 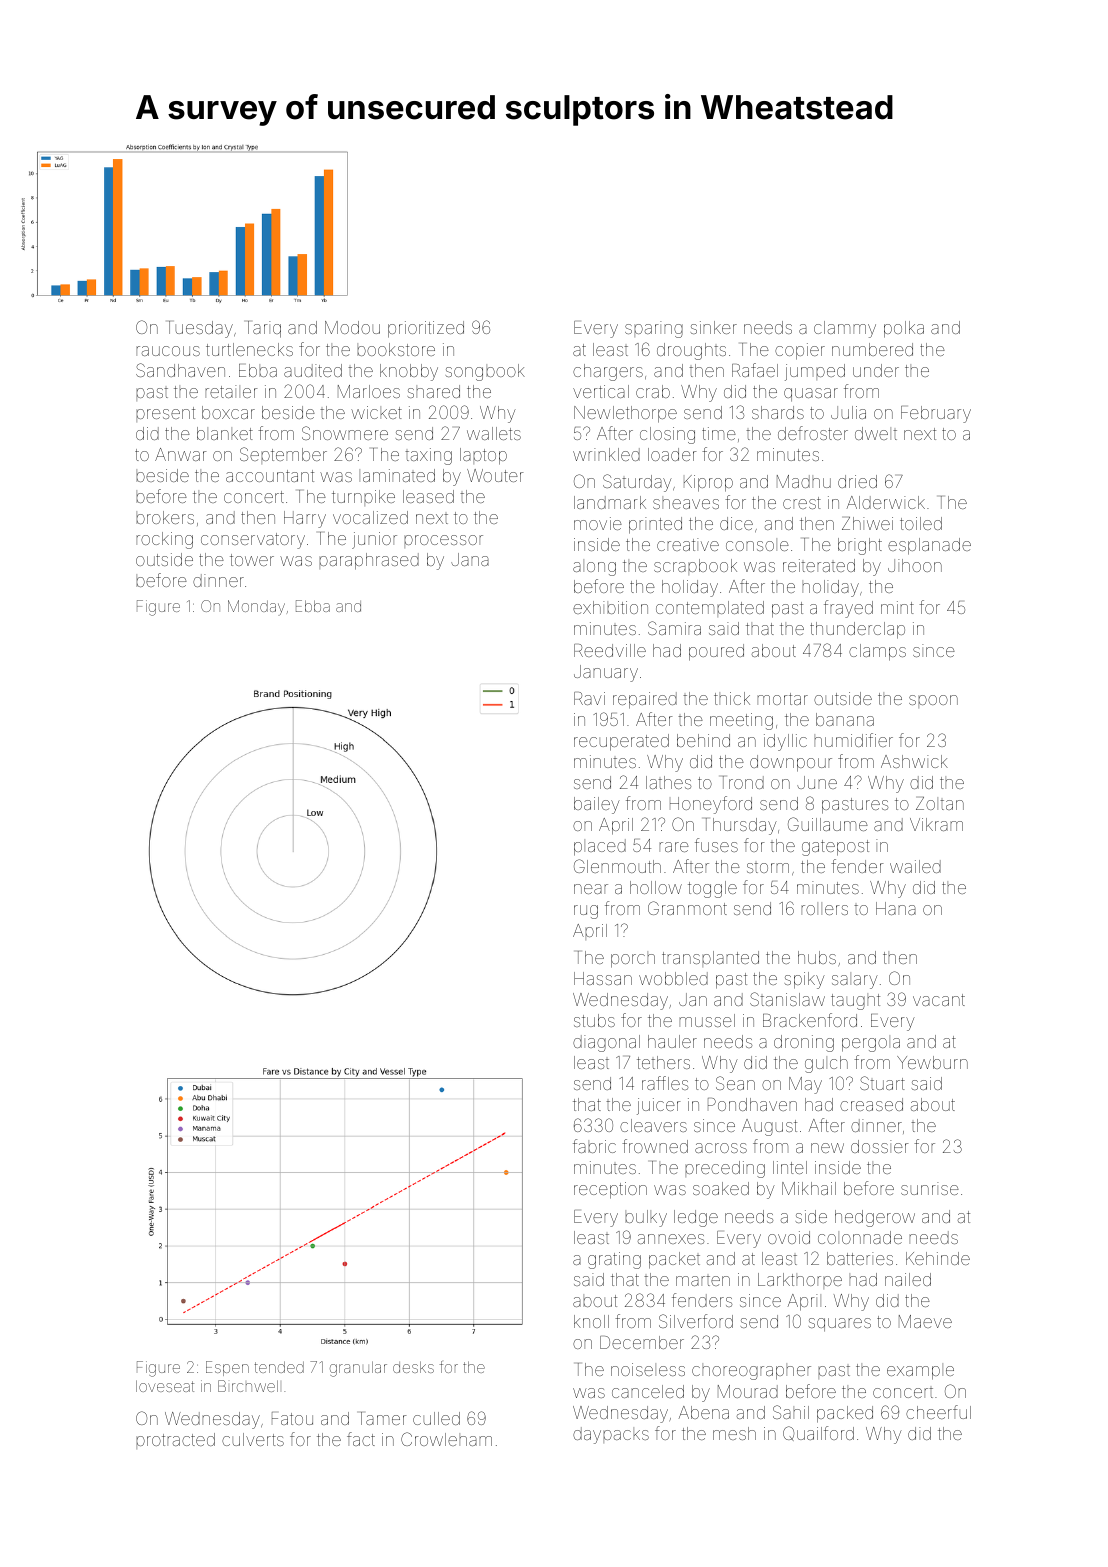 What do you see at coordinates (654, 329) in the screenshot?
I see `sparing` at bounding box center [654, 329].
